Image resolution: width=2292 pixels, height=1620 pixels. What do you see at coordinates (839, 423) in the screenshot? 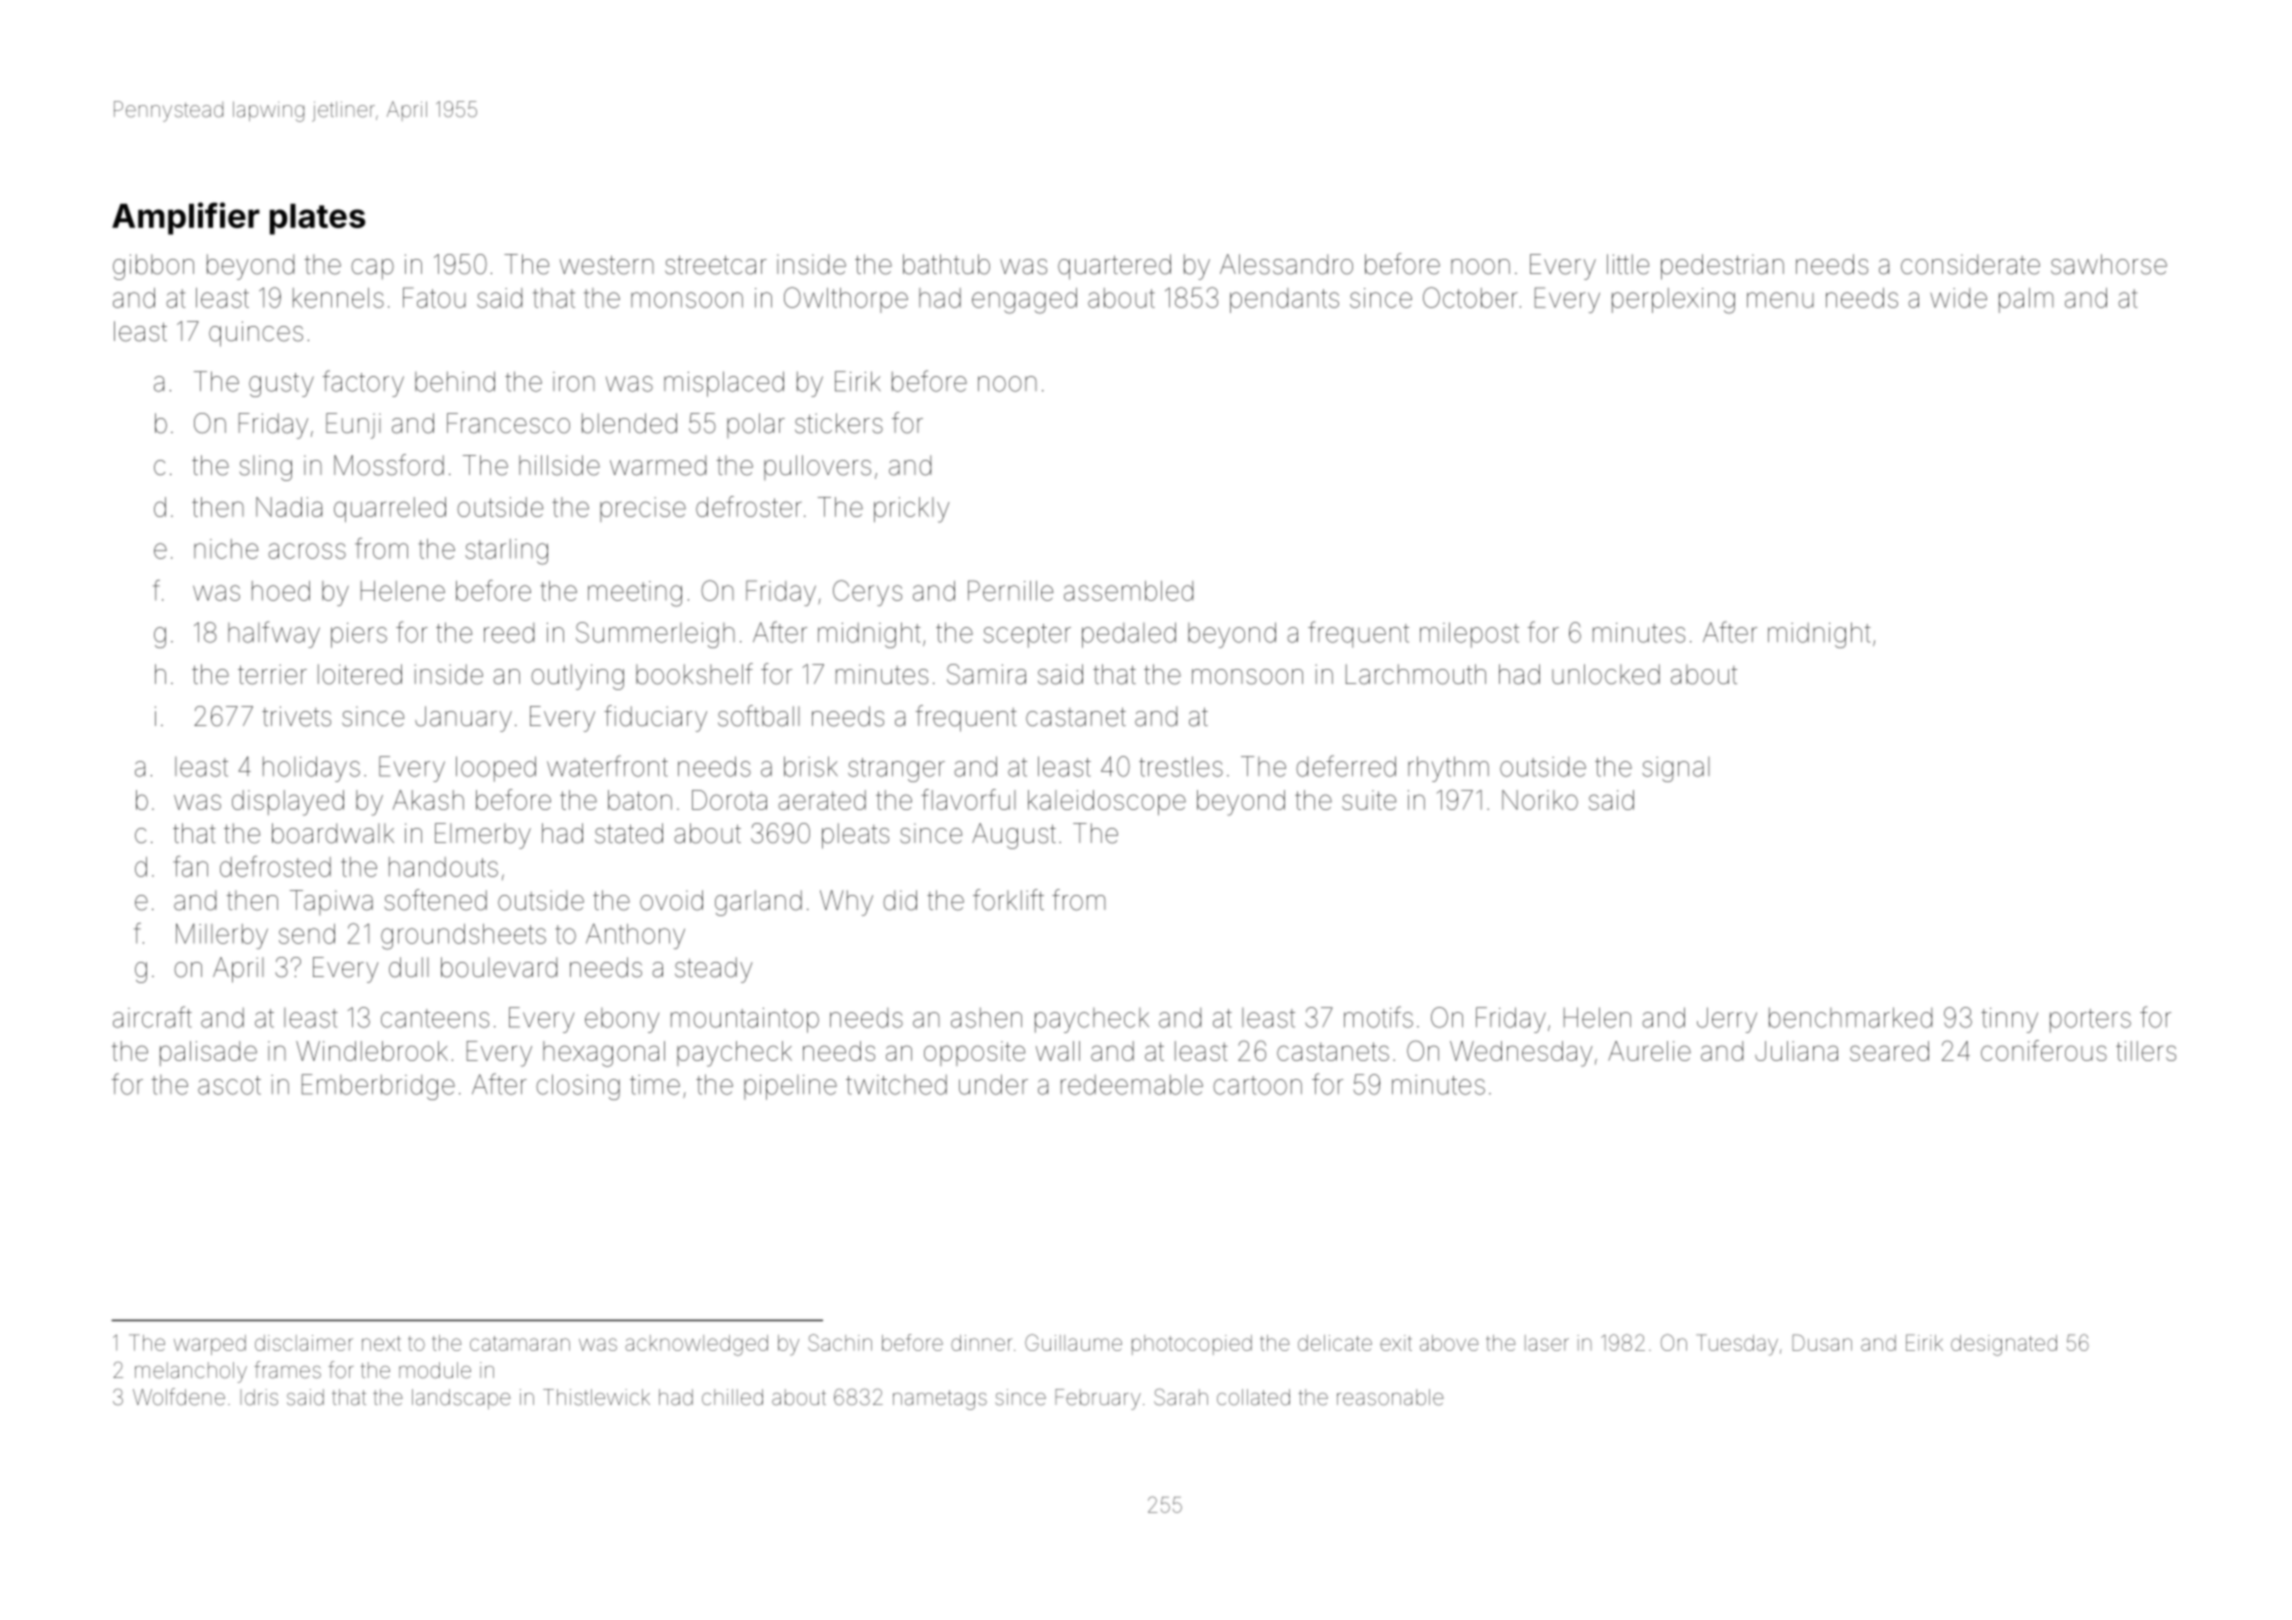
I see `stickers` at bounding box center [839, 423].
